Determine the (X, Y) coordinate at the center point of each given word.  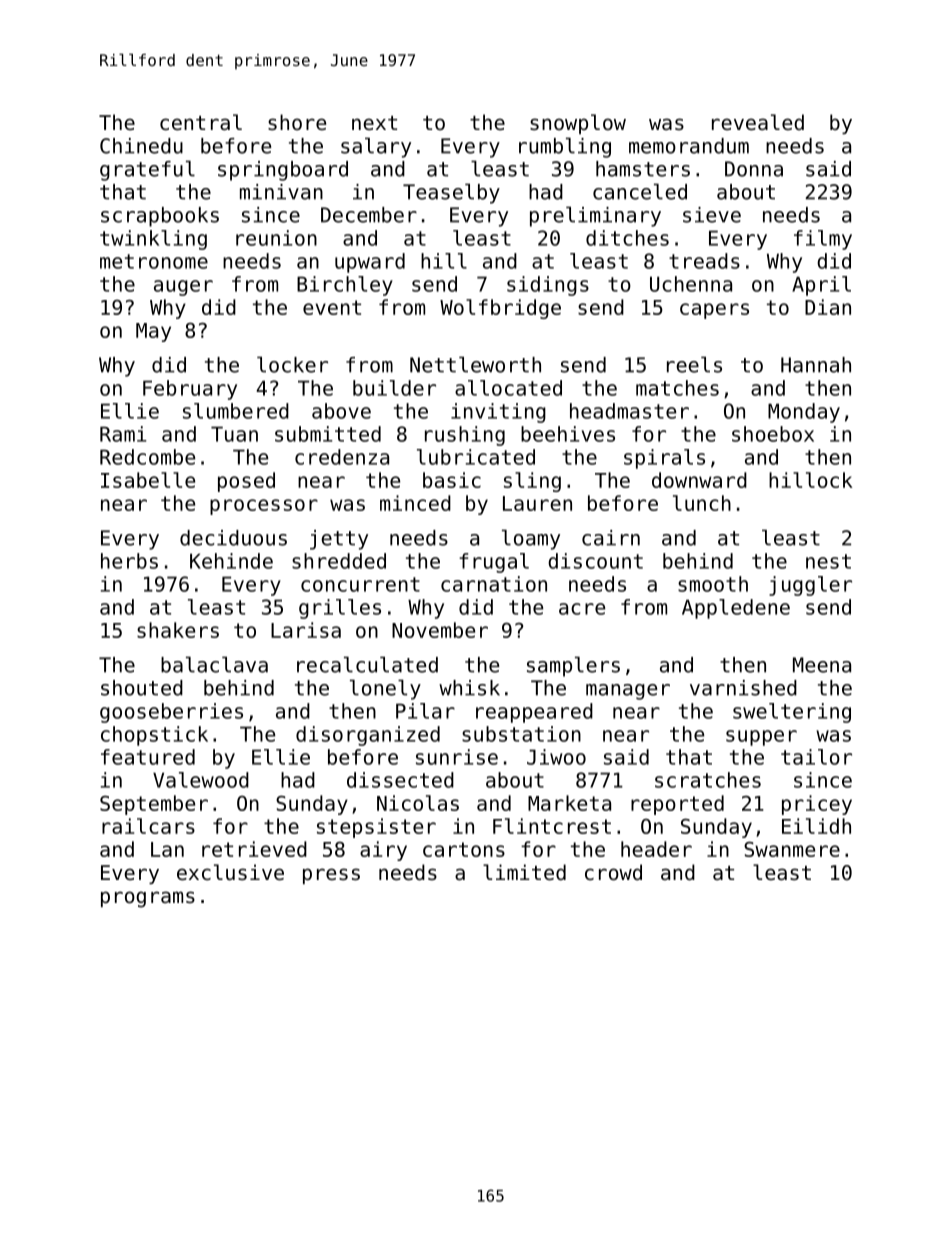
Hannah (816, 365)
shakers (178, 630)
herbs (129, 561)
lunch (702, 503)
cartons (464, 849)
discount (595, 561)
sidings (548, 286)
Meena (822, 665)
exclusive (230, 872)
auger (183, 288)
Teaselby (451, 194)
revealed (758, 122)
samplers (573, 667)
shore (297, 122)
